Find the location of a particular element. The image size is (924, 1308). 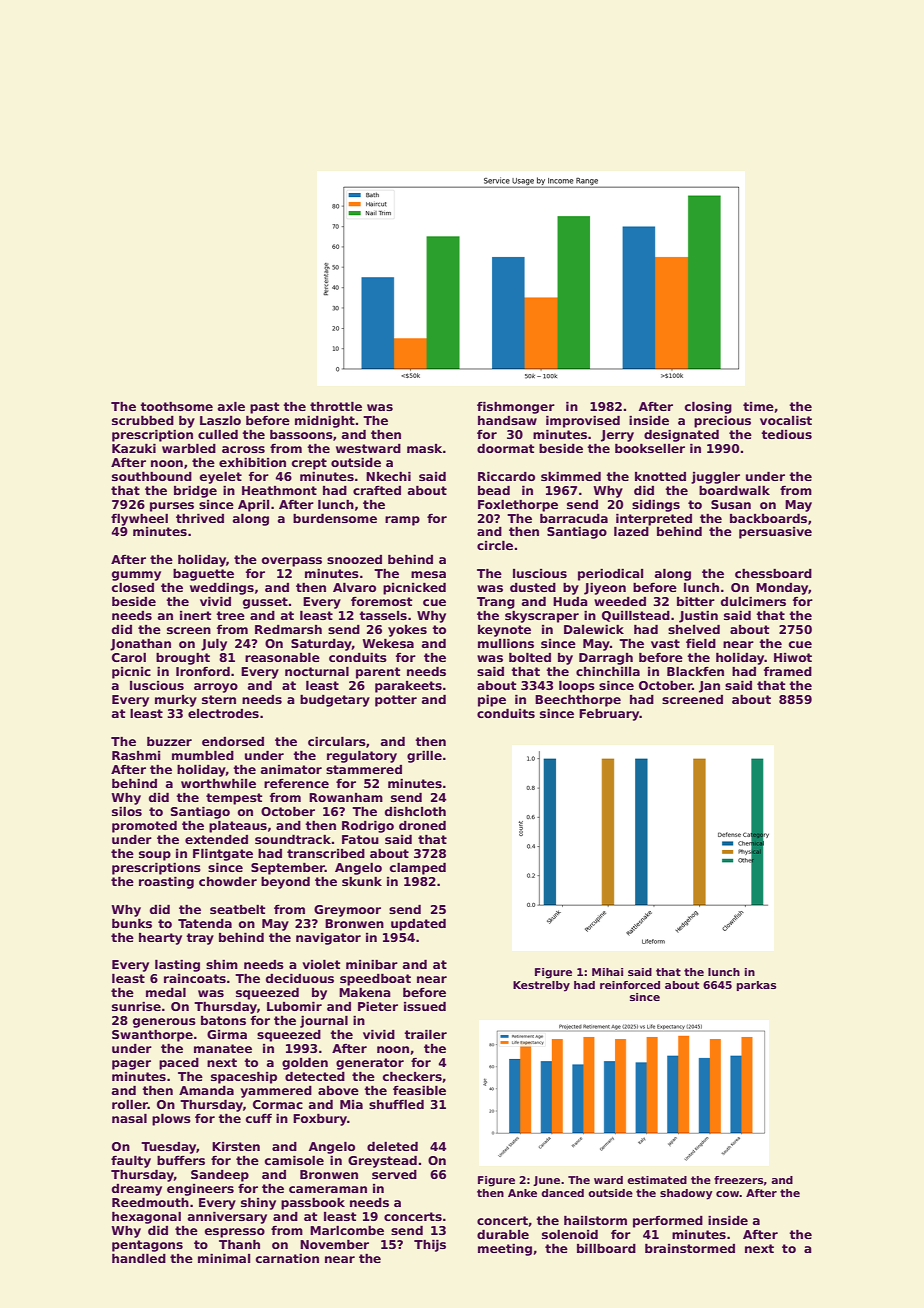

weeded is located at coordinates (620, 601).
